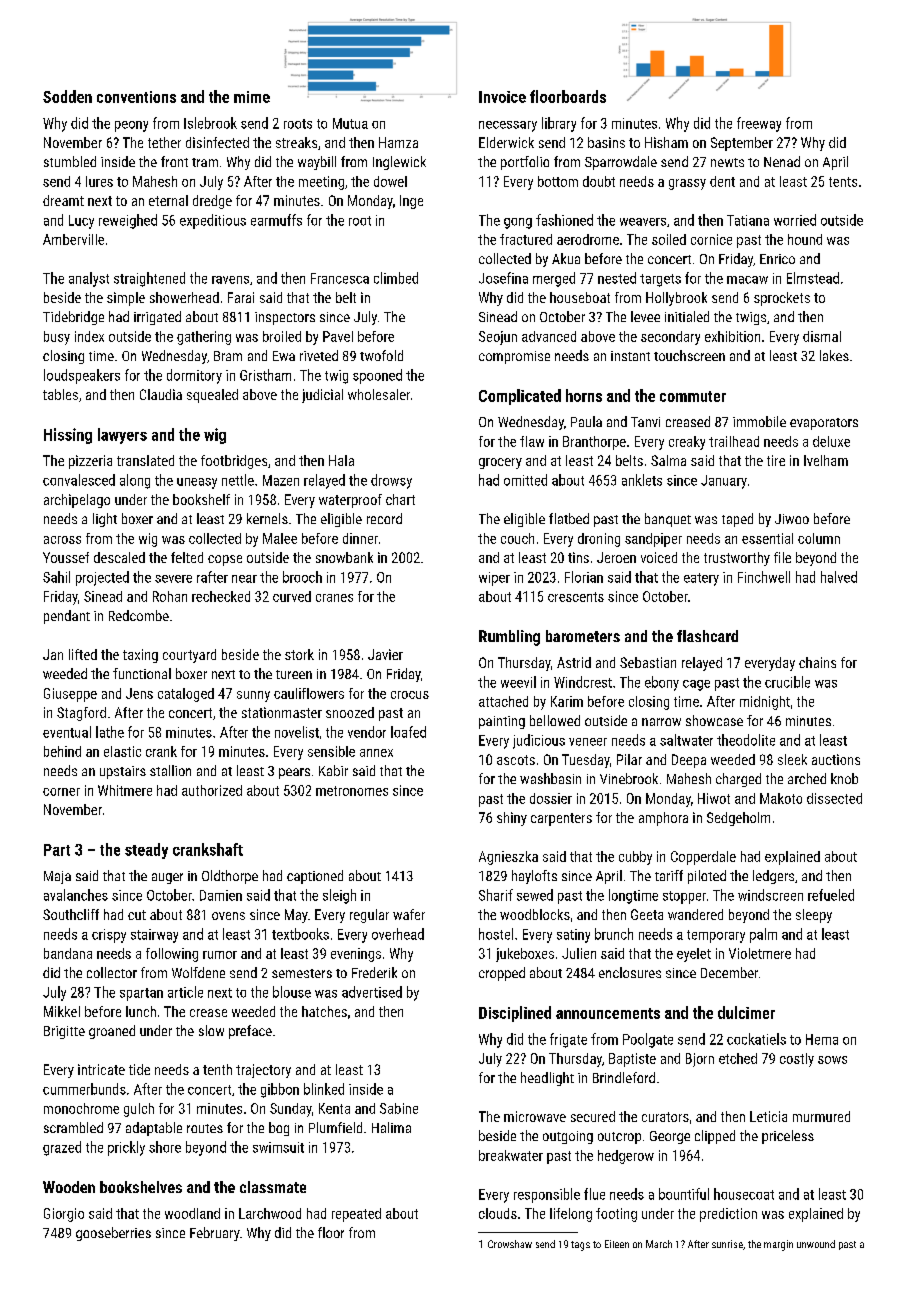  What do you see at coordinates (67, 96) in the image?
I see `Sodden` at bounding box center [67, 96].
